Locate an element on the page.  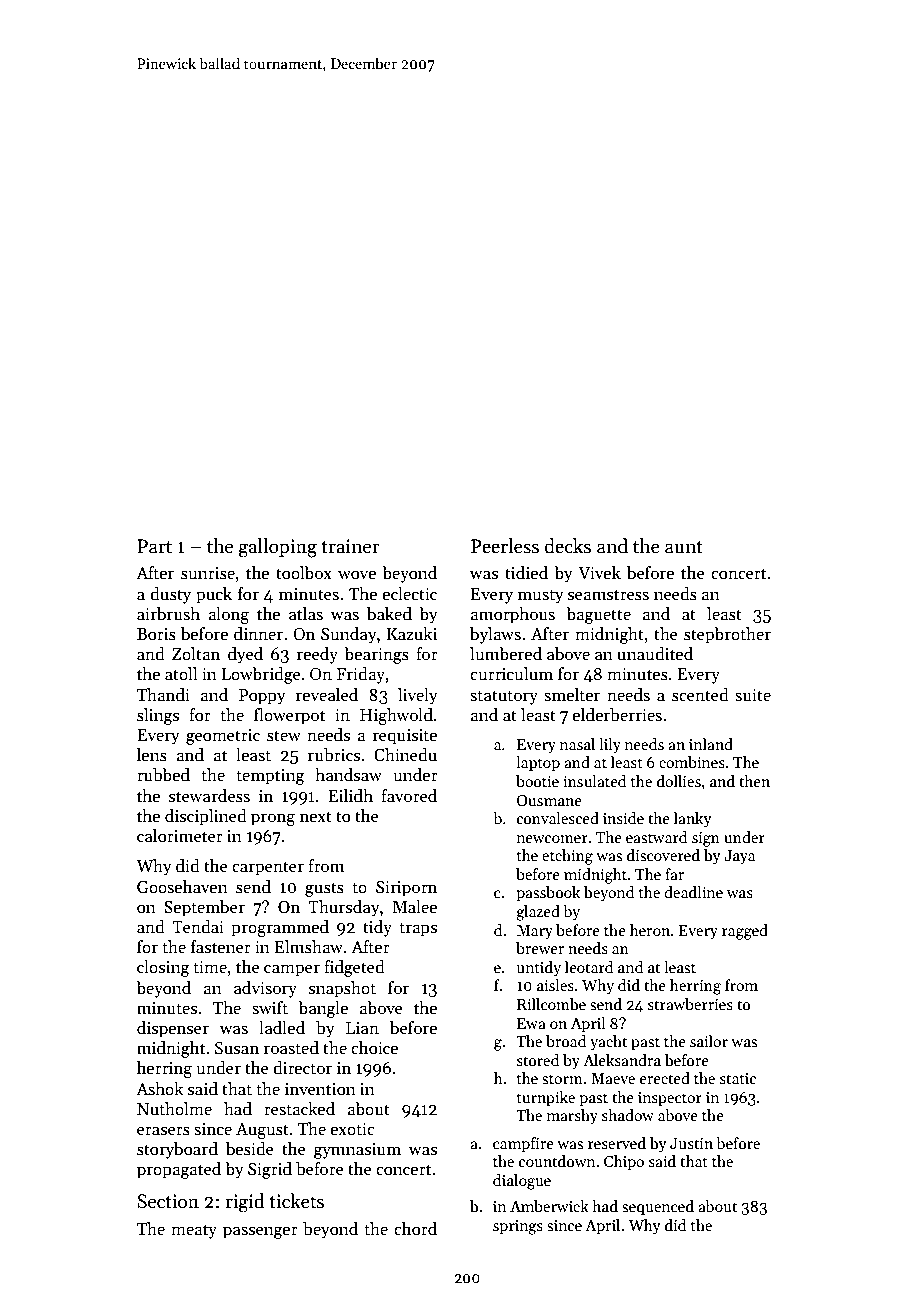
unaudited is located at coordinates (655, 654).
